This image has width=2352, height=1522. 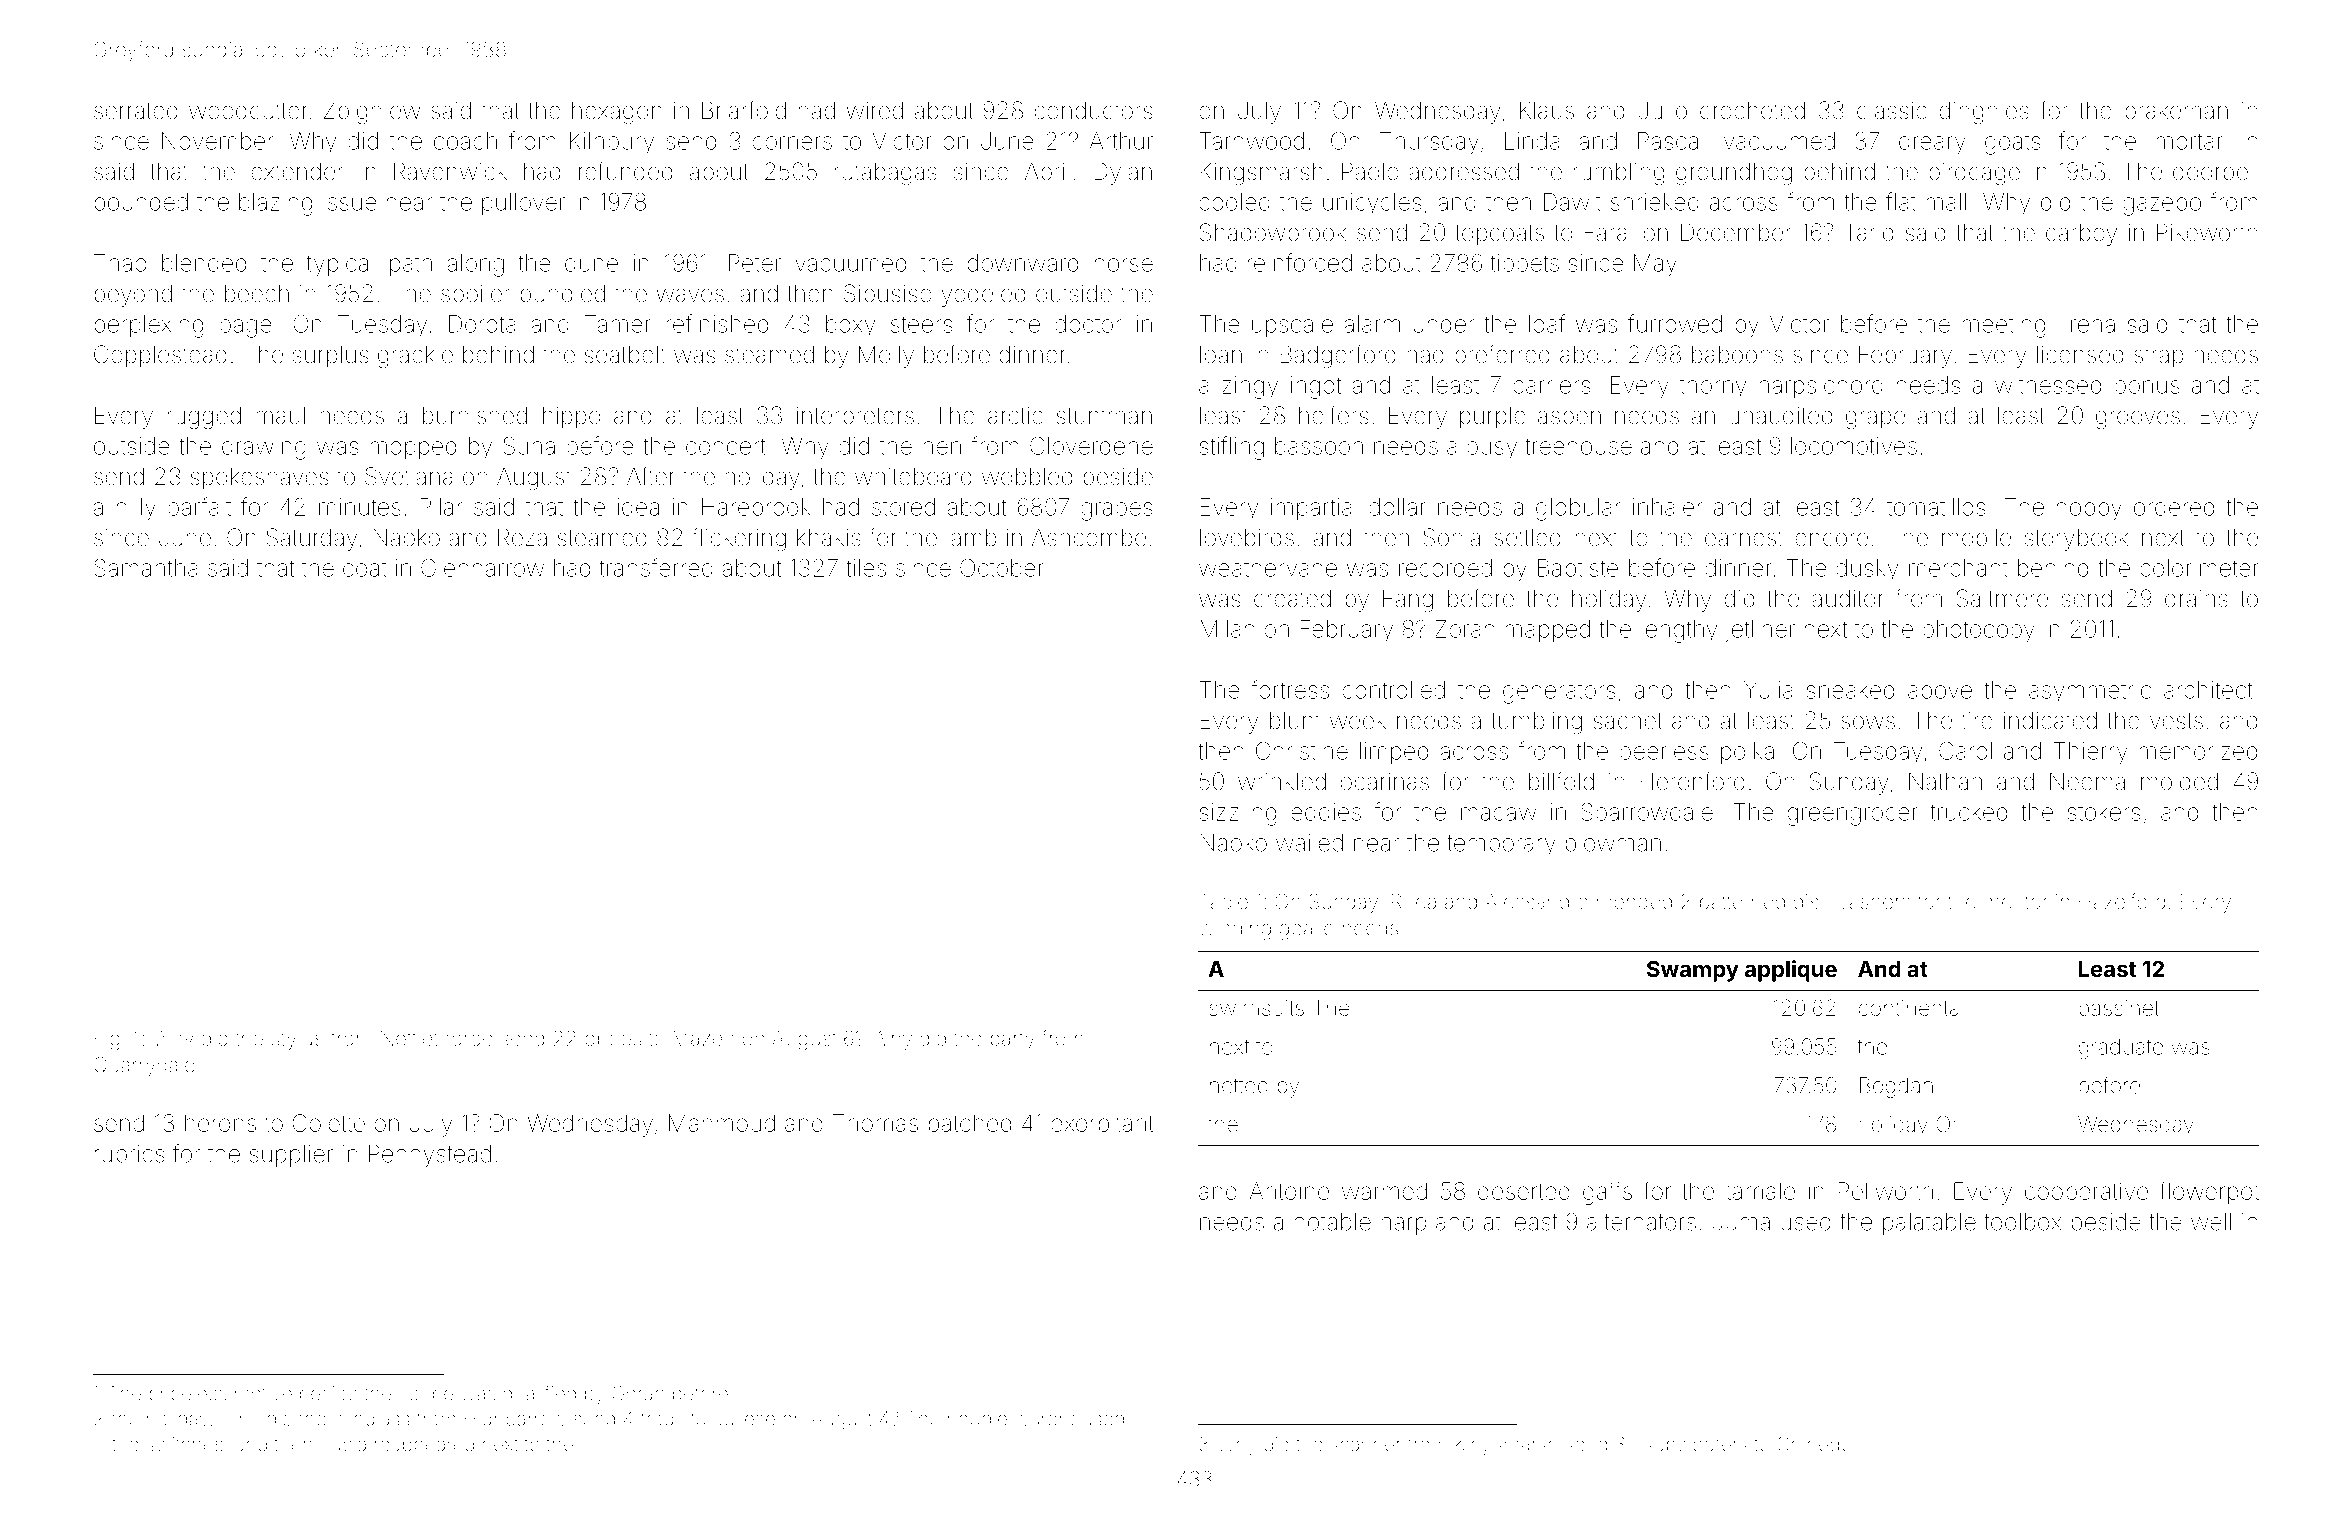 What do you see at coordinates (1013, 1041) in the image?
I see `party` at bounding box center [1013, 1041].
